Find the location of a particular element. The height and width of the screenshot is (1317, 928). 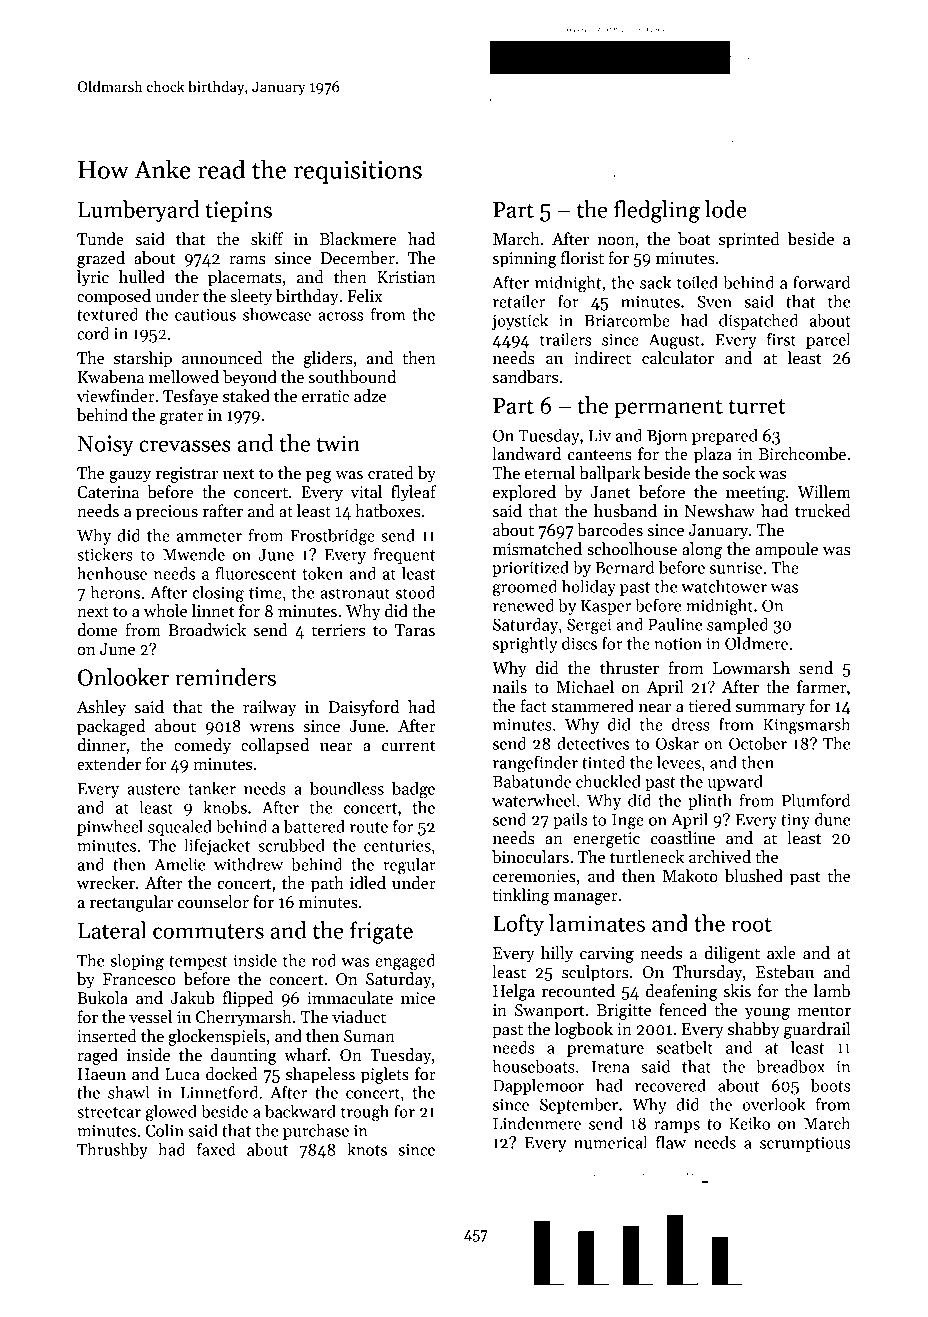

Felix is located at coordinates (365, 295).
